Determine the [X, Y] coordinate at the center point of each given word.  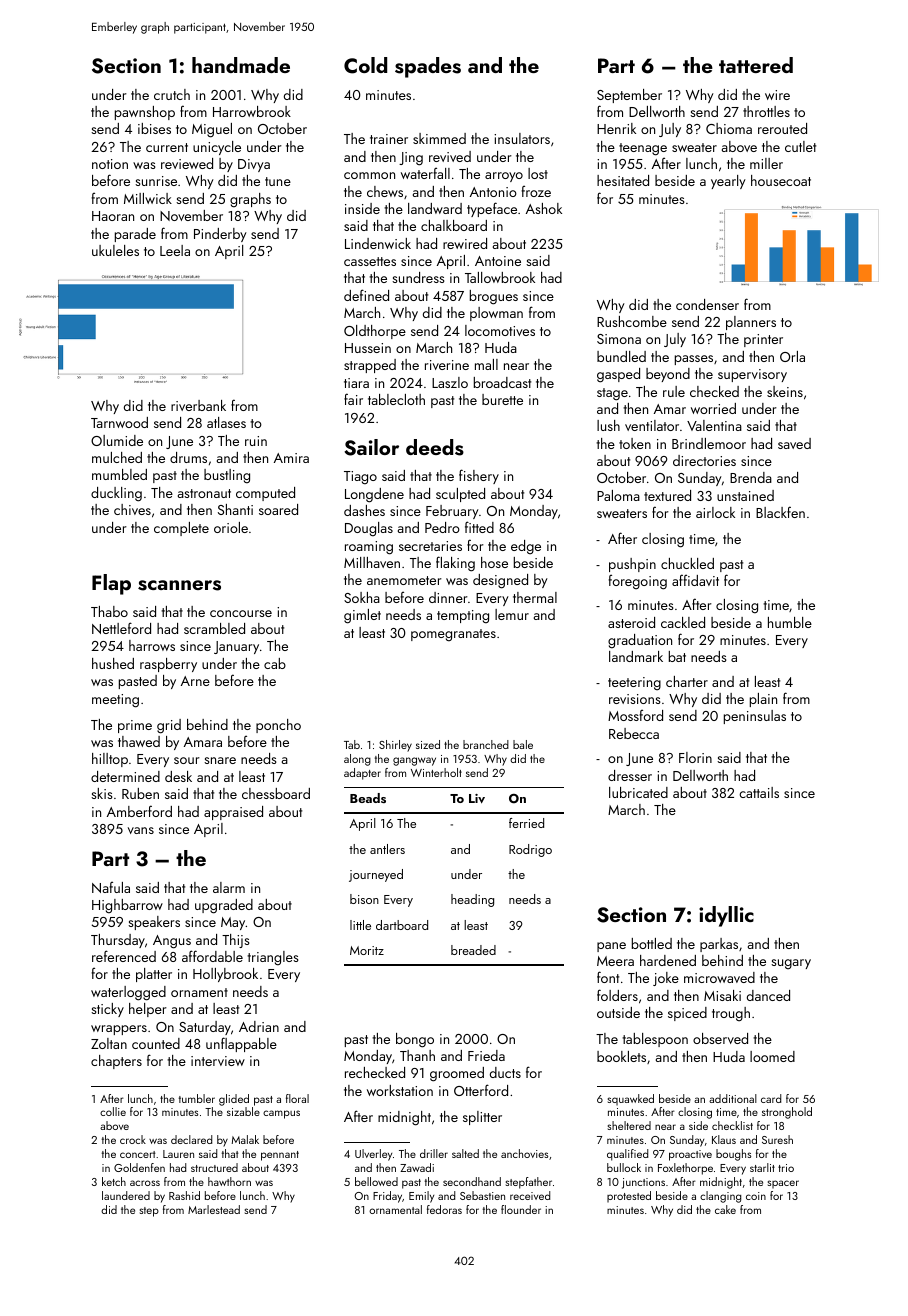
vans [141, 830]
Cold [365, 65]
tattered [756, 65]
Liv [477, 799]
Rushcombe [632, 321]
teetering [634, 684]
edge [526, 547]
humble [790, 622]
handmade [241, 65]
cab [275, 663]
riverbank [198, 405]
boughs [733, 1155]
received [530, 1195]
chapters [116, 1062]
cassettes [370, 261]
